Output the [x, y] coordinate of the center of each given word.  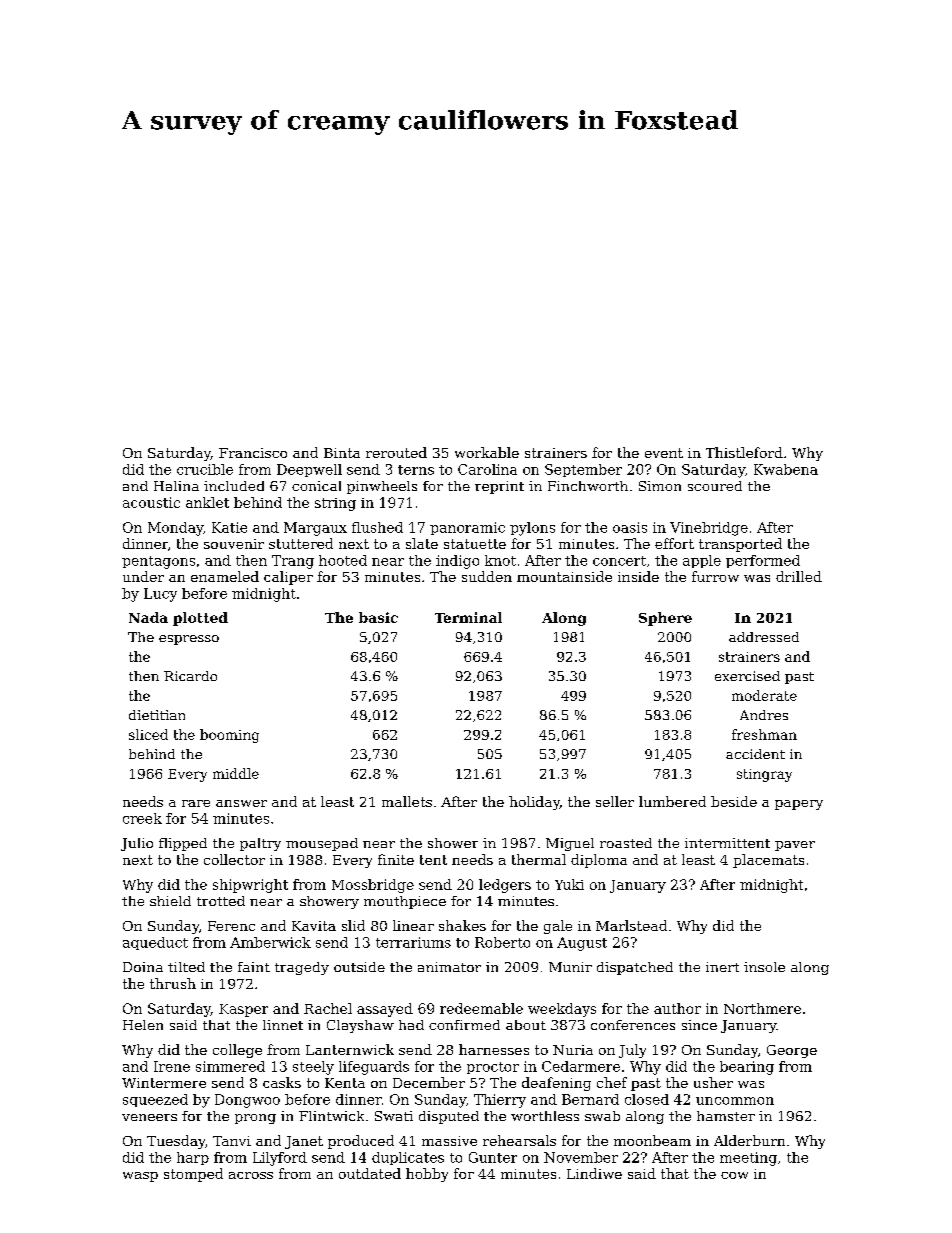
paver [795, 846]
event [664, 453]
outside [359, 967]
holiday [534, 803]
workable [487, 452]
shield [170, 901]
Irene [172, 1066]
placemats [768, 861]
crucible [205, 469]
